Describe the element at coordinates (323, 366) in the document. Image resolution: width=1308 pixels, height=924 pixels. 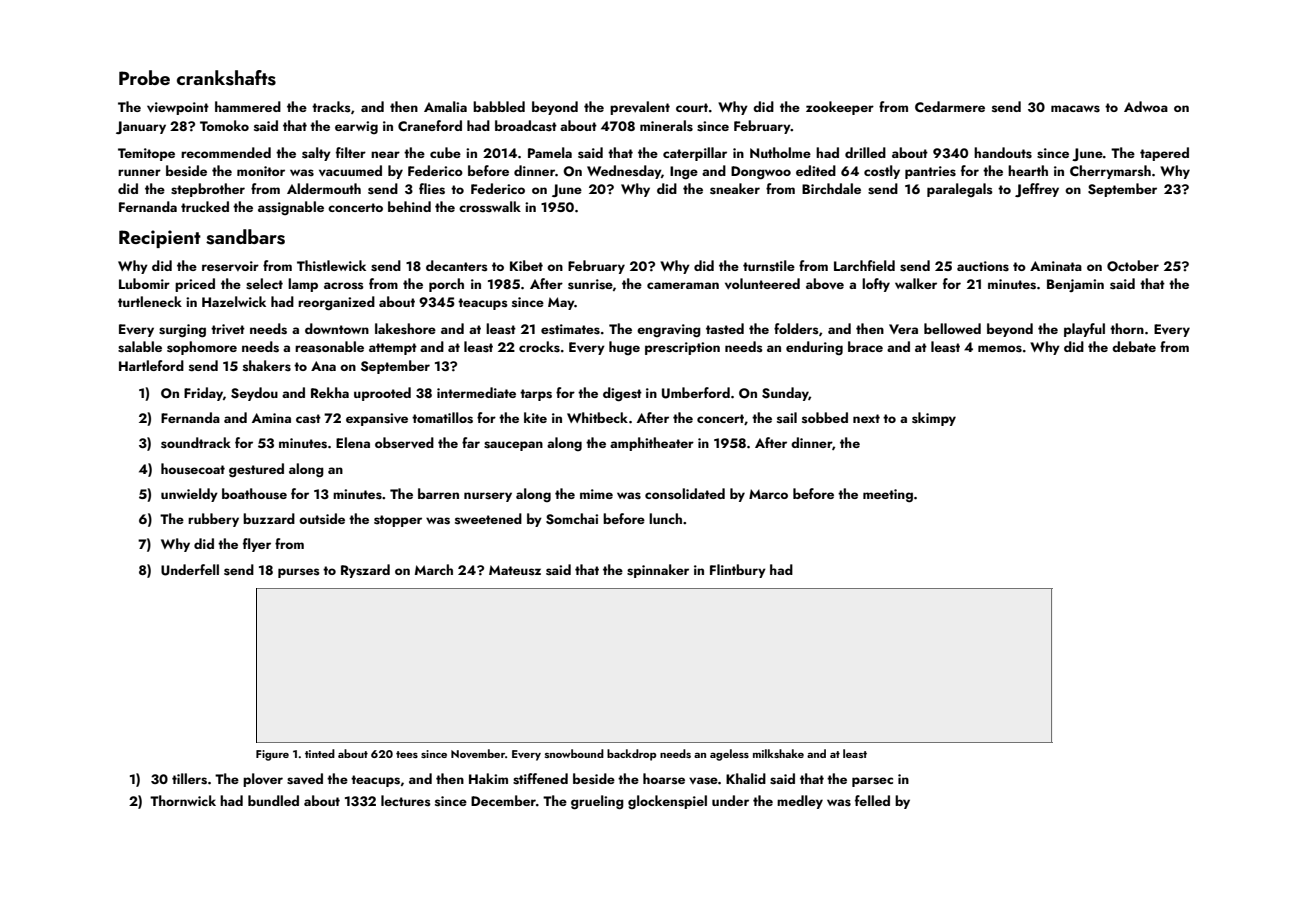
I see `Ana` at that location.
